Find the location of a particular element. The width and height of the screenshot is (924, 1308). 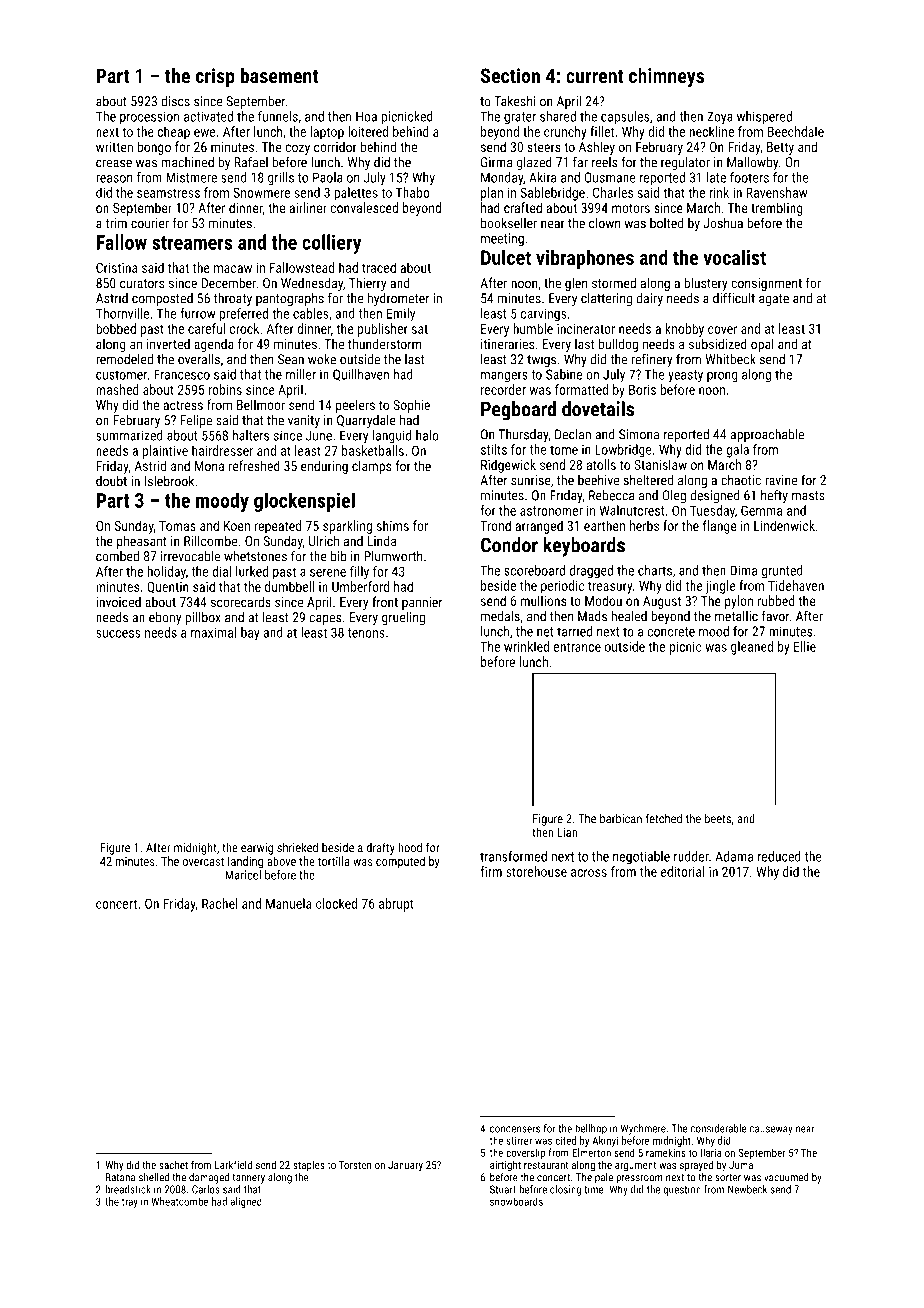

Wednesday is located at coordinates (312, 284).
